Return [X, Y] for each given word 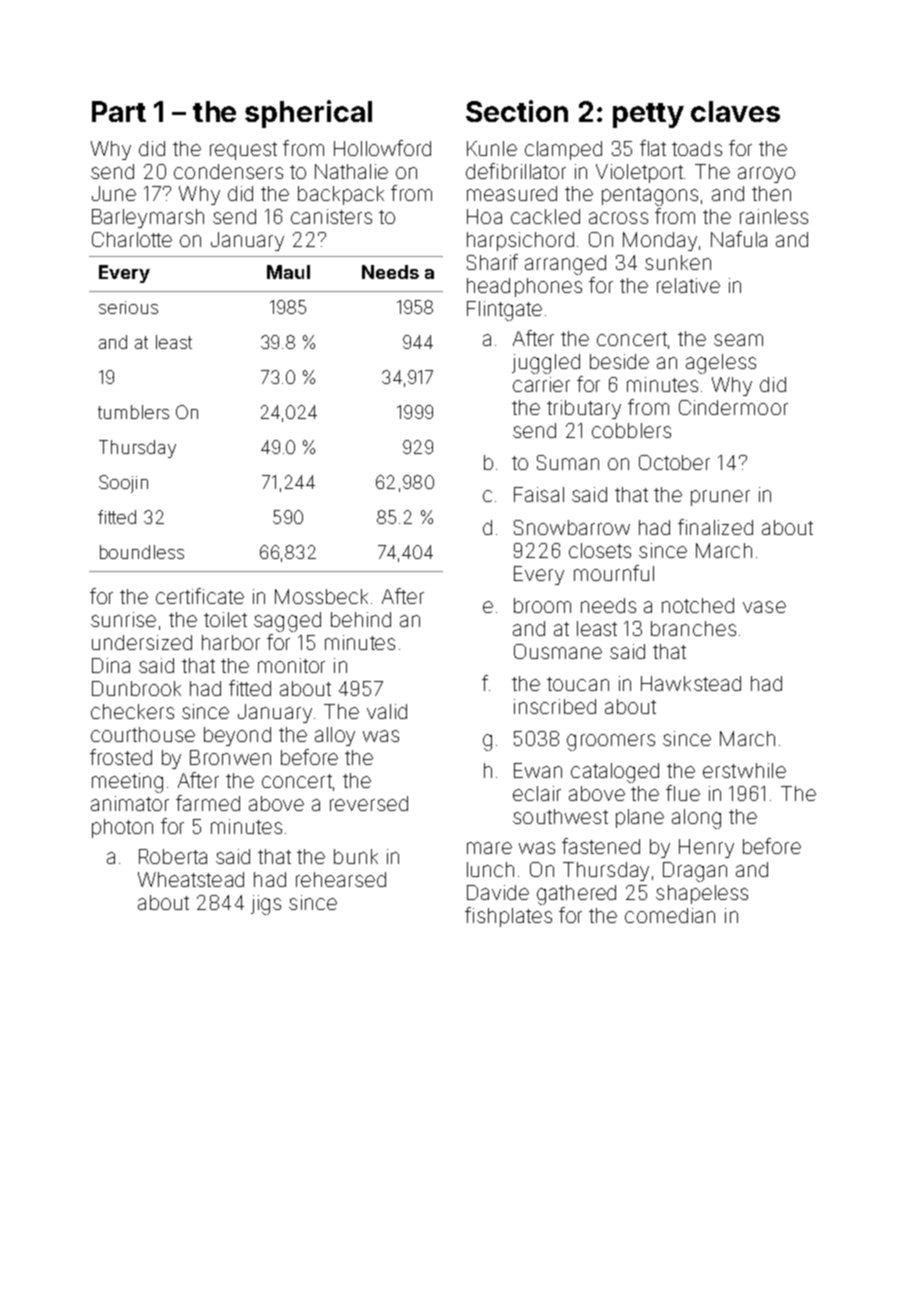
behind [361, 619]
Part [119, 111]
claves [735, 111]
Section [517, 111]
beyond [237, 736]
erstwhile [744, 770]
